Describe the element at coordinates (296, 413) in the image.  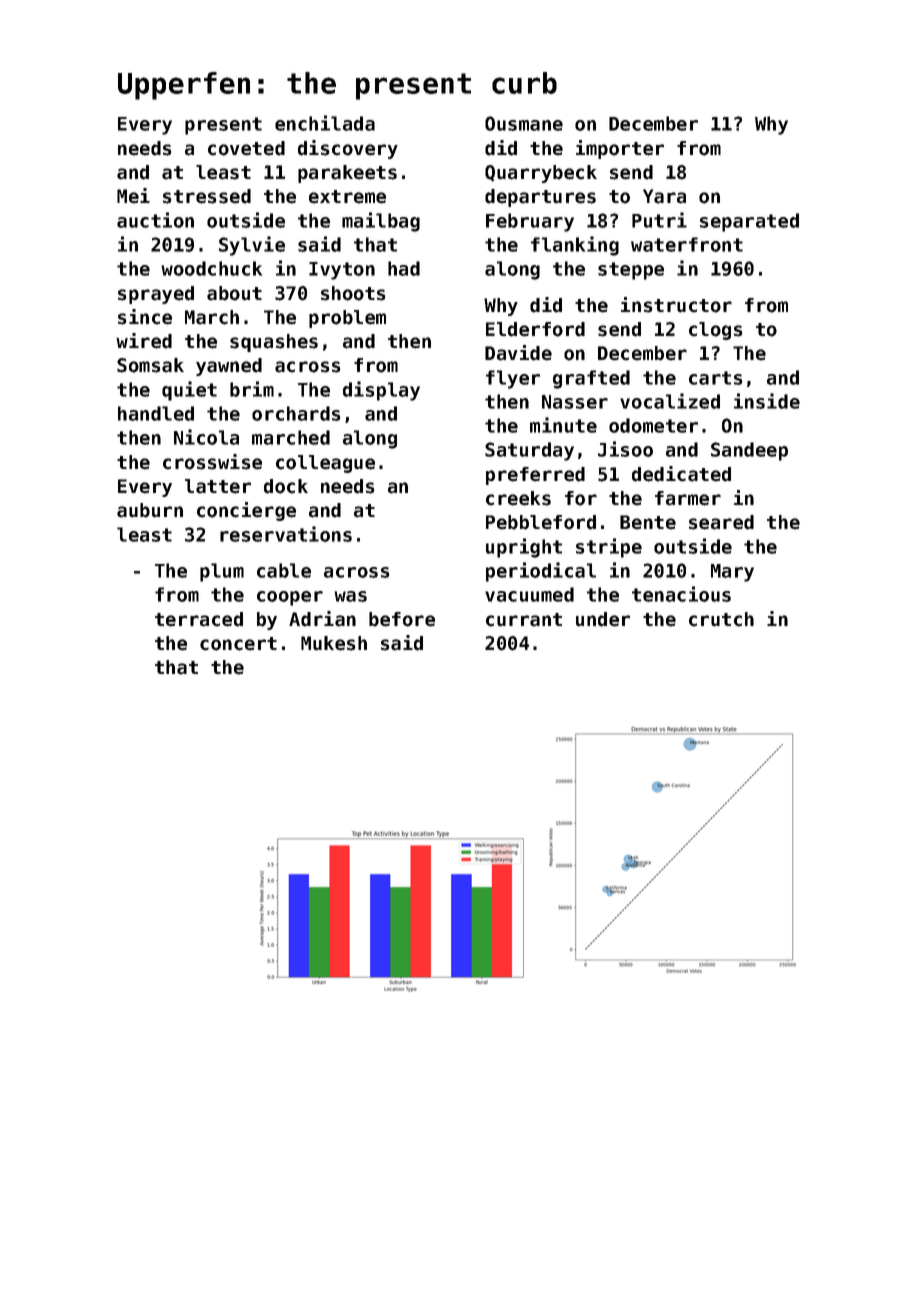
I see `orchards` at that location.
